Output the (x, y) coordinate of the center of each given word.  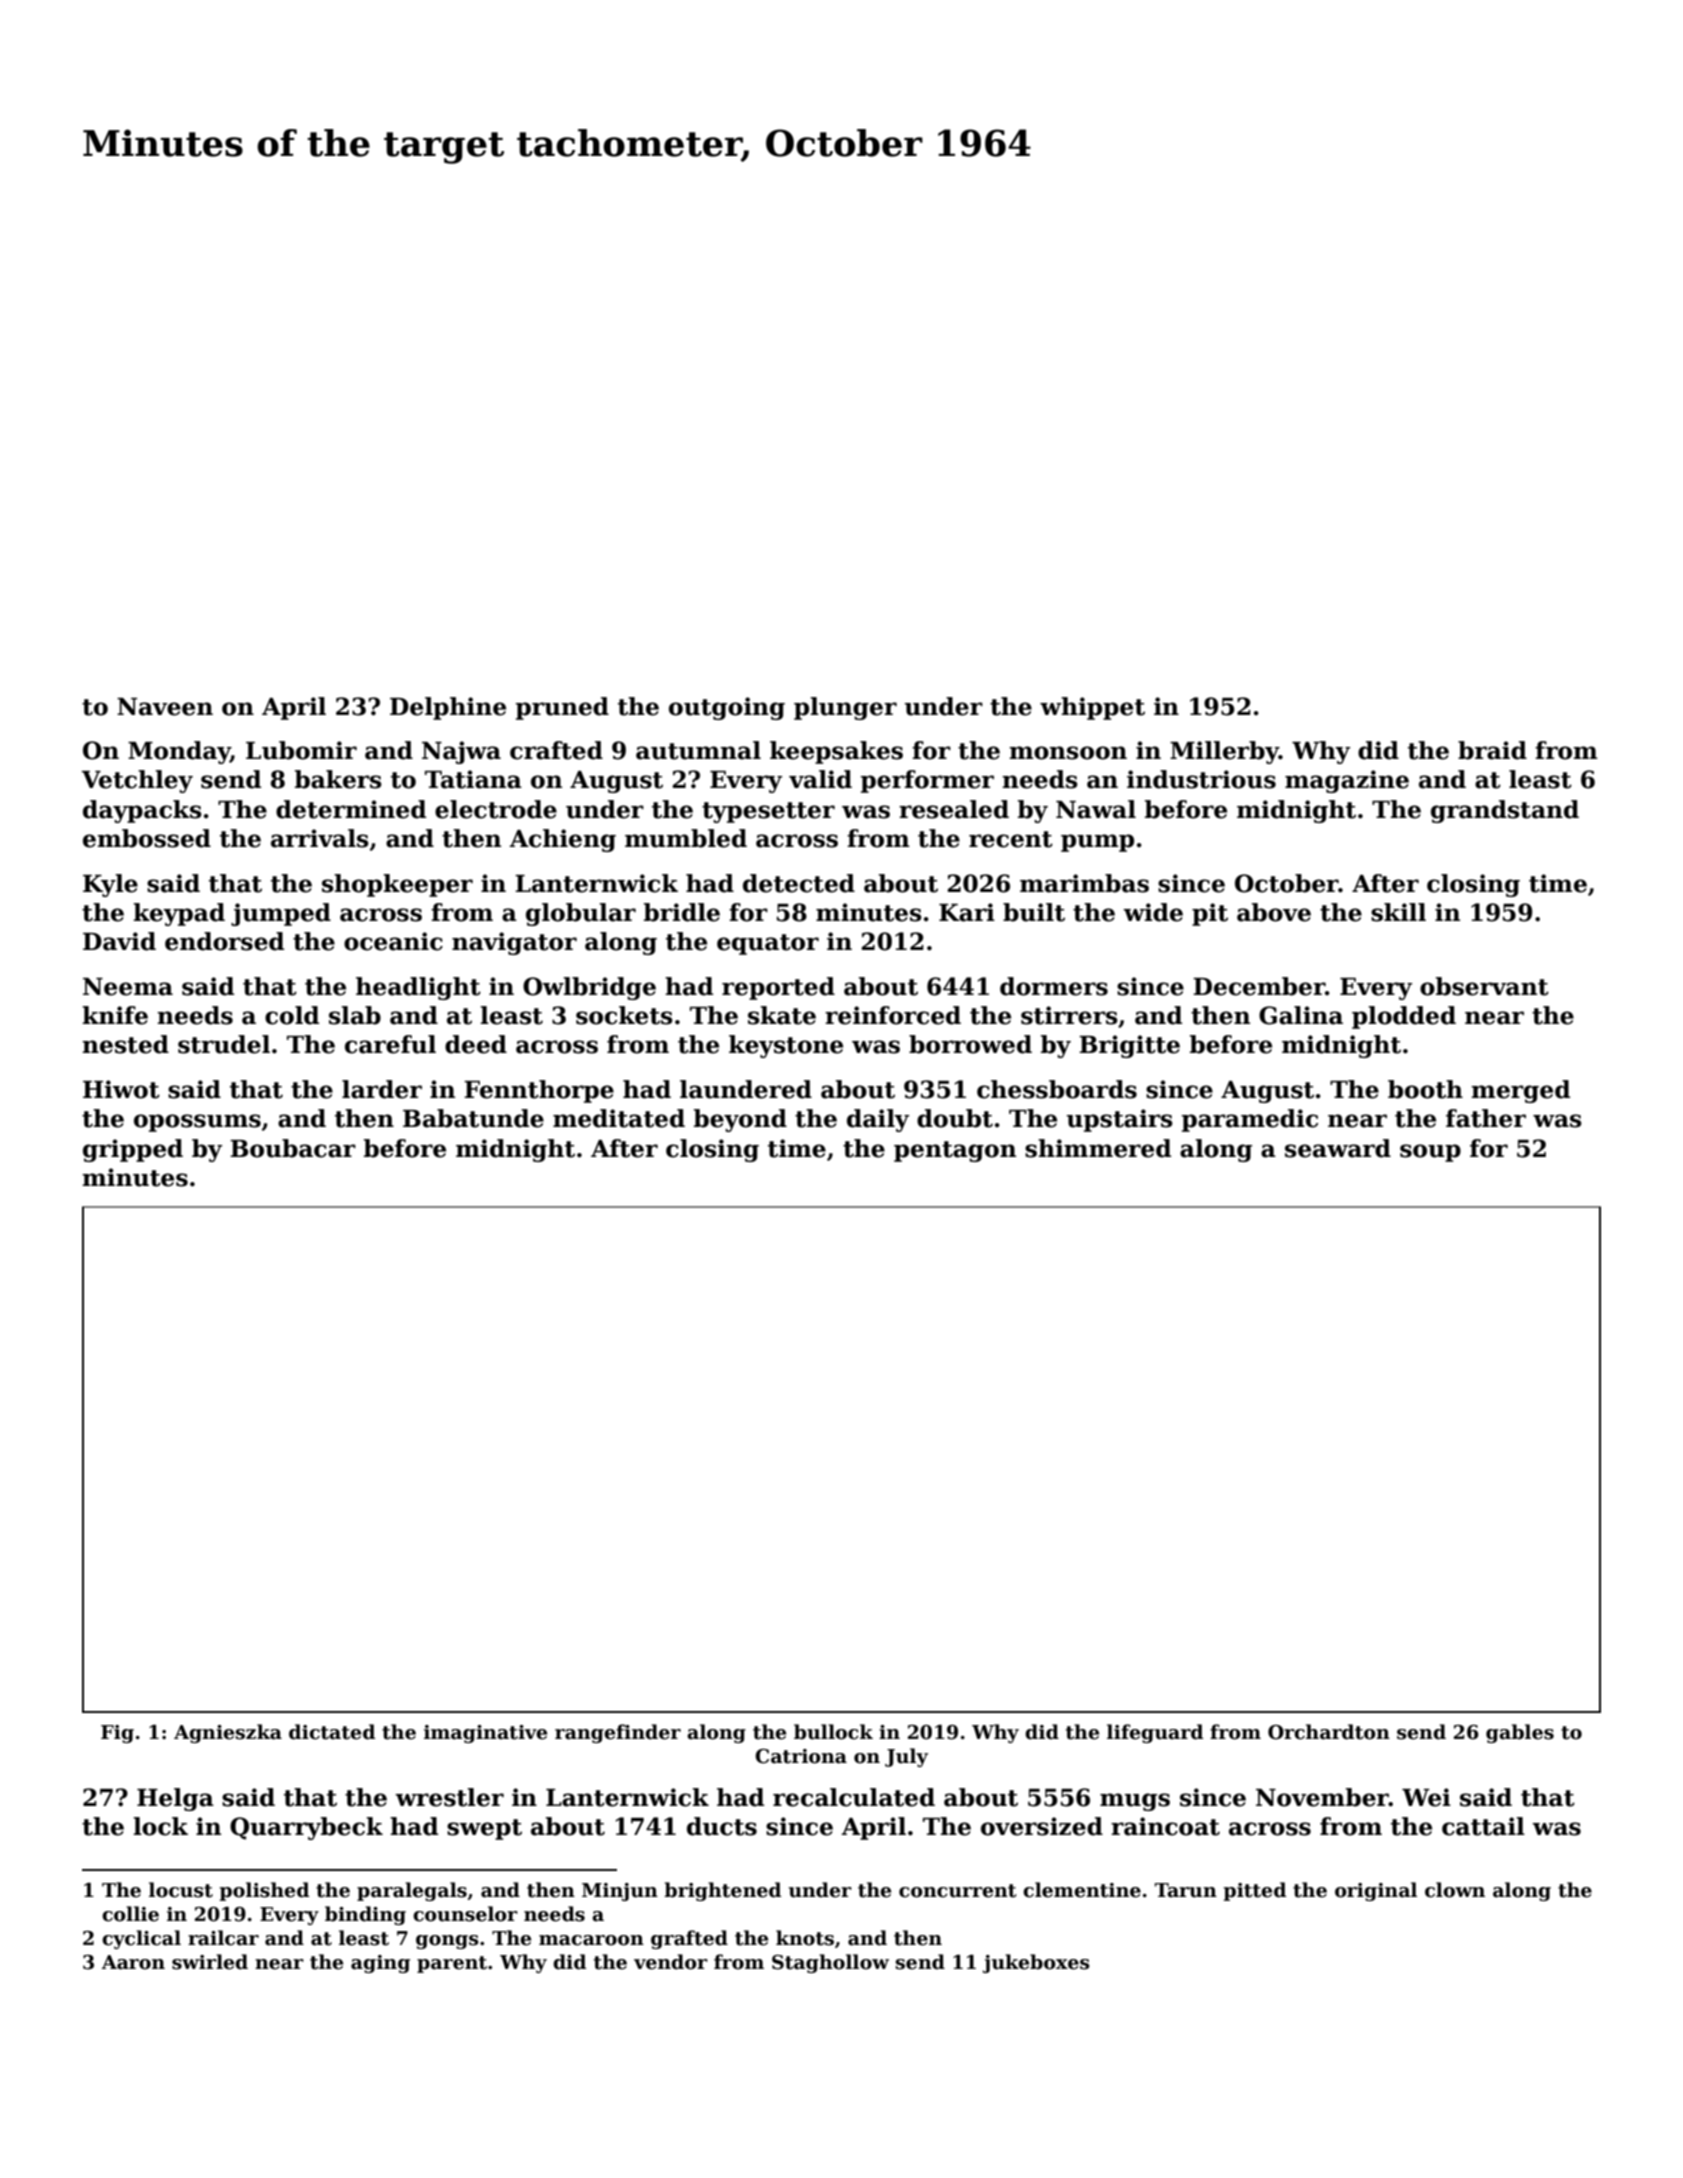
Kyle (110, 885)
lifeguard (1155, 1733)
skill (1398, 912)
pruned (562, 708)
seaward (1338, 1148)
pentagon (955, 1151)
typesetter (768, 812)
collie (130, 1914)
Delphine (448, 708)
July (906, 1757)
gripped (133, 1150)
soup (1430, 1153)
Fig (117, 1734)
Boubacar (293, 1148)
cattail (1483, 1826)
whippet (1092, 708)
